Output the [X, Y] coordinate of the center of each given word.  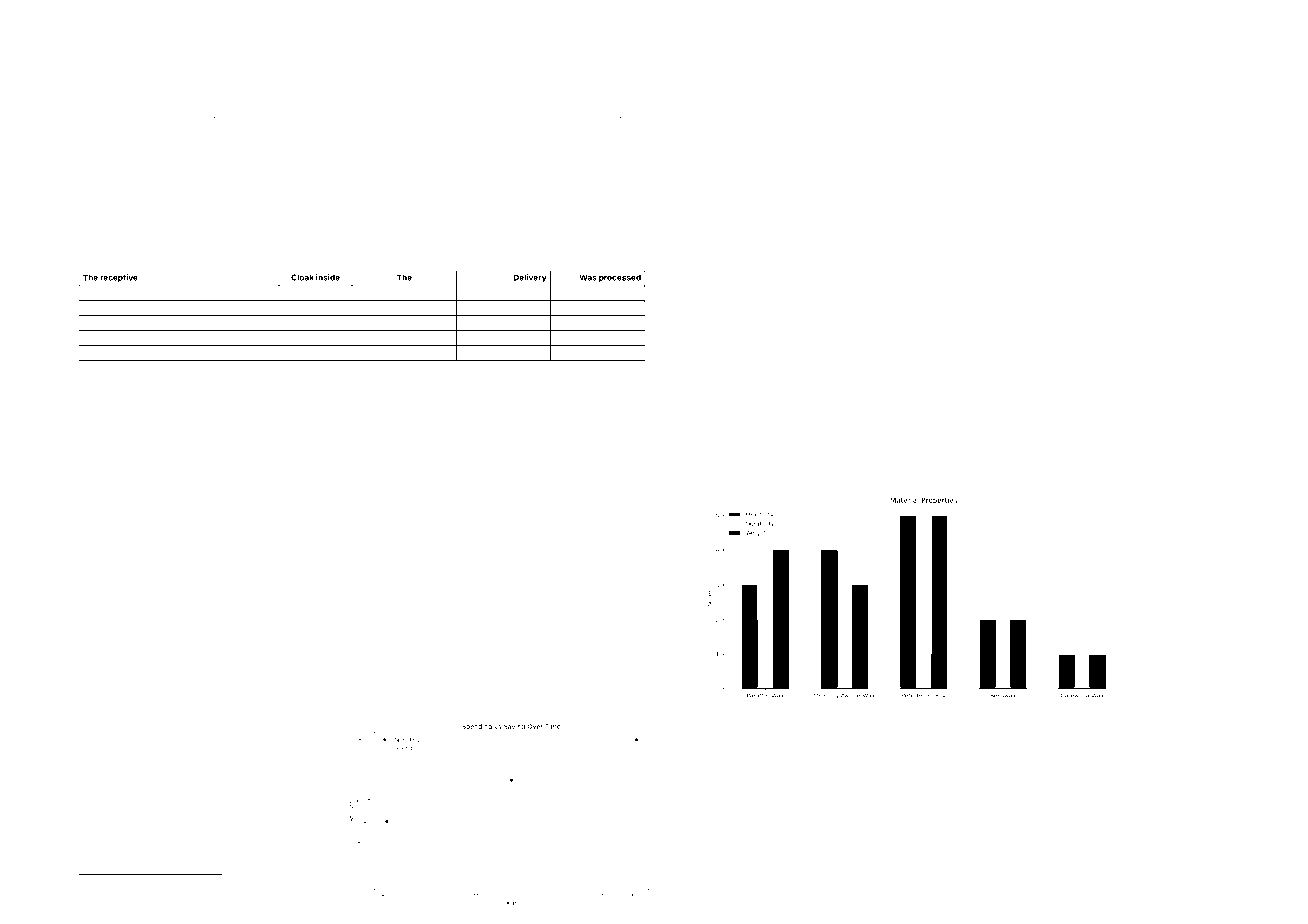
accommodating [136, 117]
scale [163, 414]
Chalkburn [800, 427]
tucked [892, 94]
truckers [784, 804]
